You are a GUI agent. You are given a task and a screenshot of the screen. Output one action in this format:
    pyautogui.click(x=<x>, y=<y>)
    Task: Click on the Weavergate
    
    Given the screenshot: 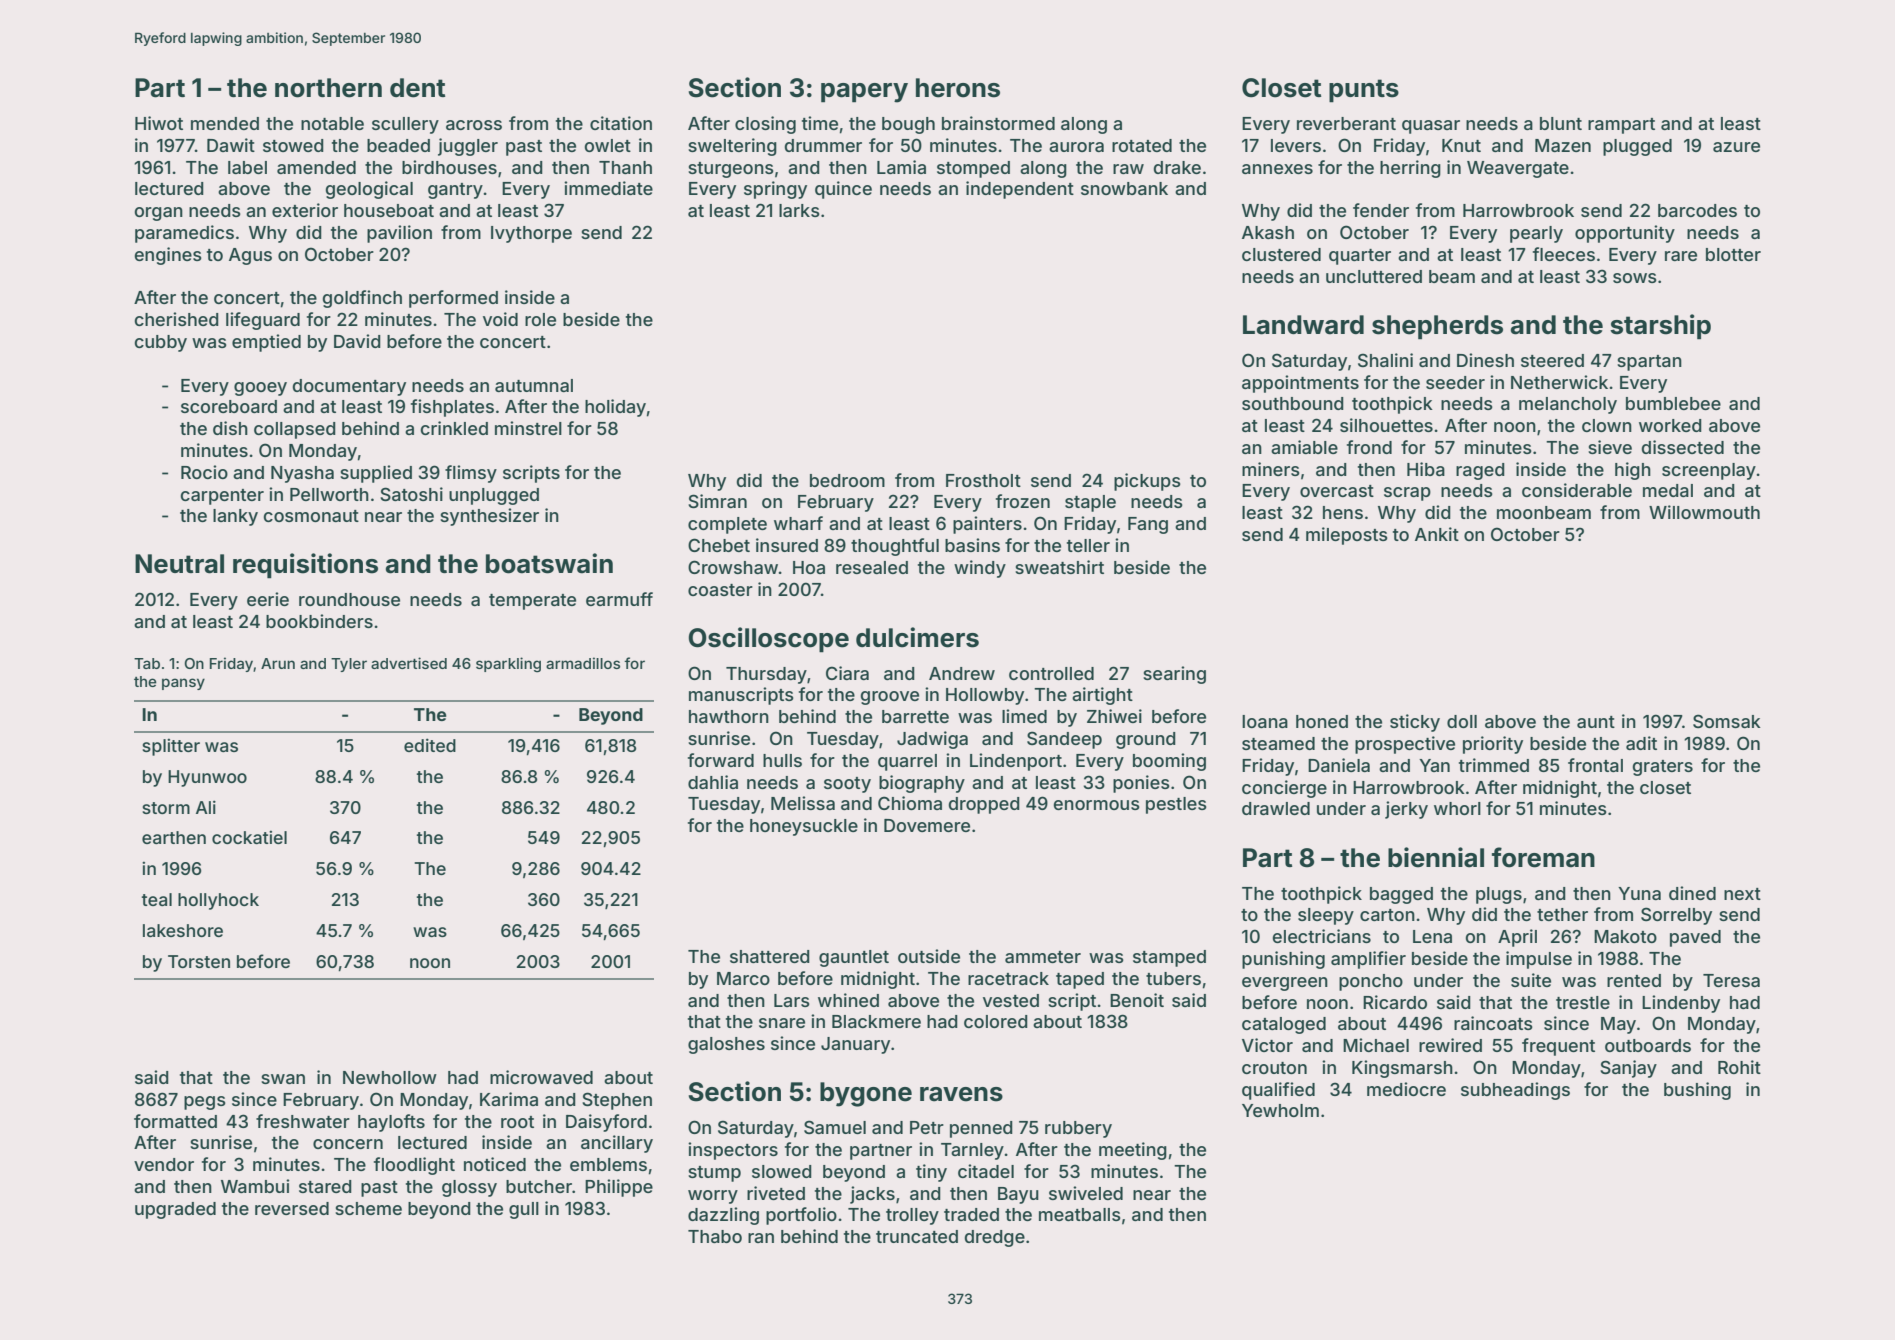 What is the action you would take?
    pyautogui.click(x=1518, y=169)
